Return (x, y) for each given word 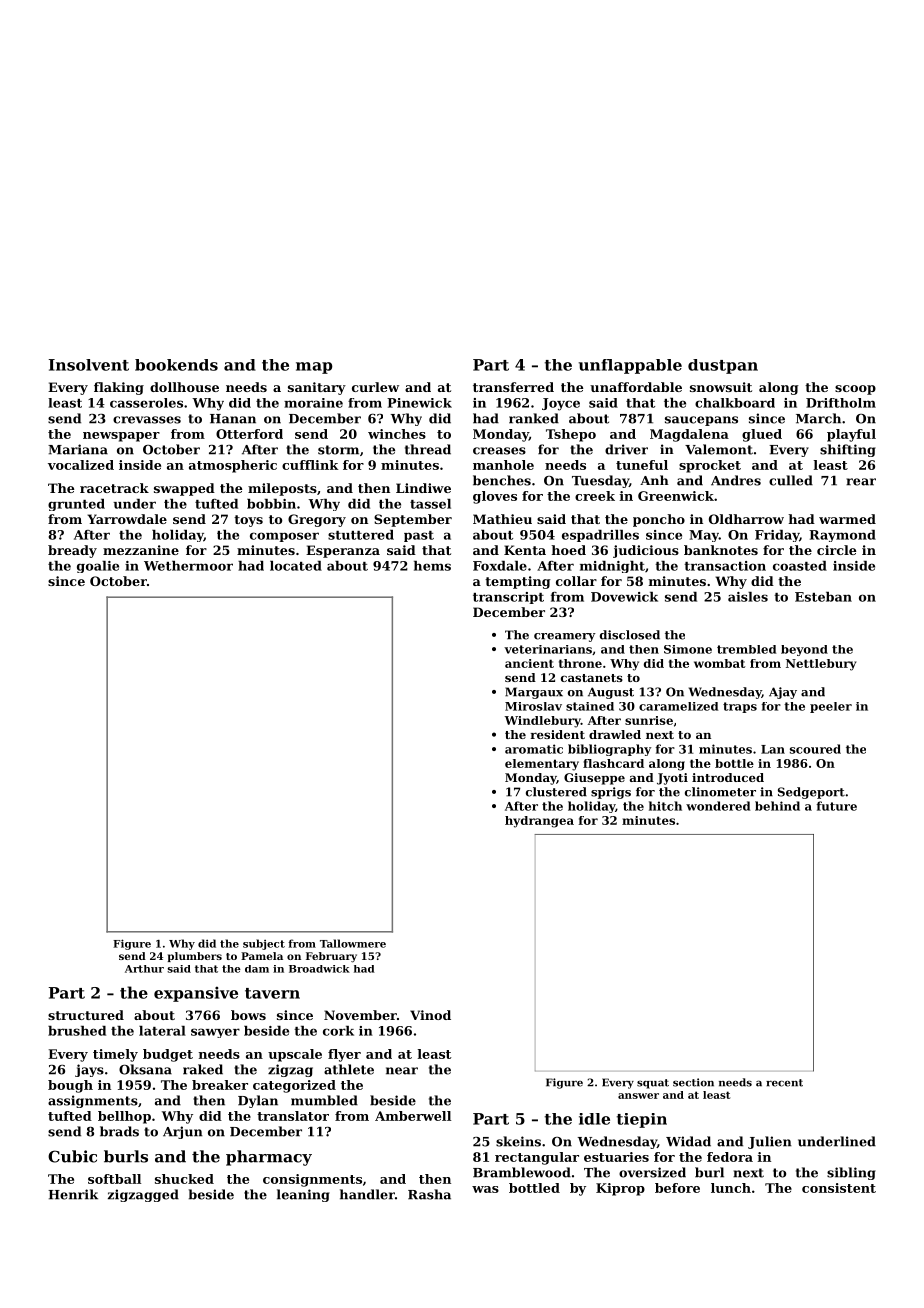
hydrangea (539, 822)
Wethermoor (188, 566)
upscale (295, 1055)
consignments (312, 1180)
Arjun (183, 1132)
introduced (728, 777)
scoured (815, 749)
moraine (313, 403)
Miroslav (533, 706)
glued (762, 435)
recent (784, 1083)
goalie (98, 567)
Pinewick (419, 403)
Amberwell (413, 1116)
